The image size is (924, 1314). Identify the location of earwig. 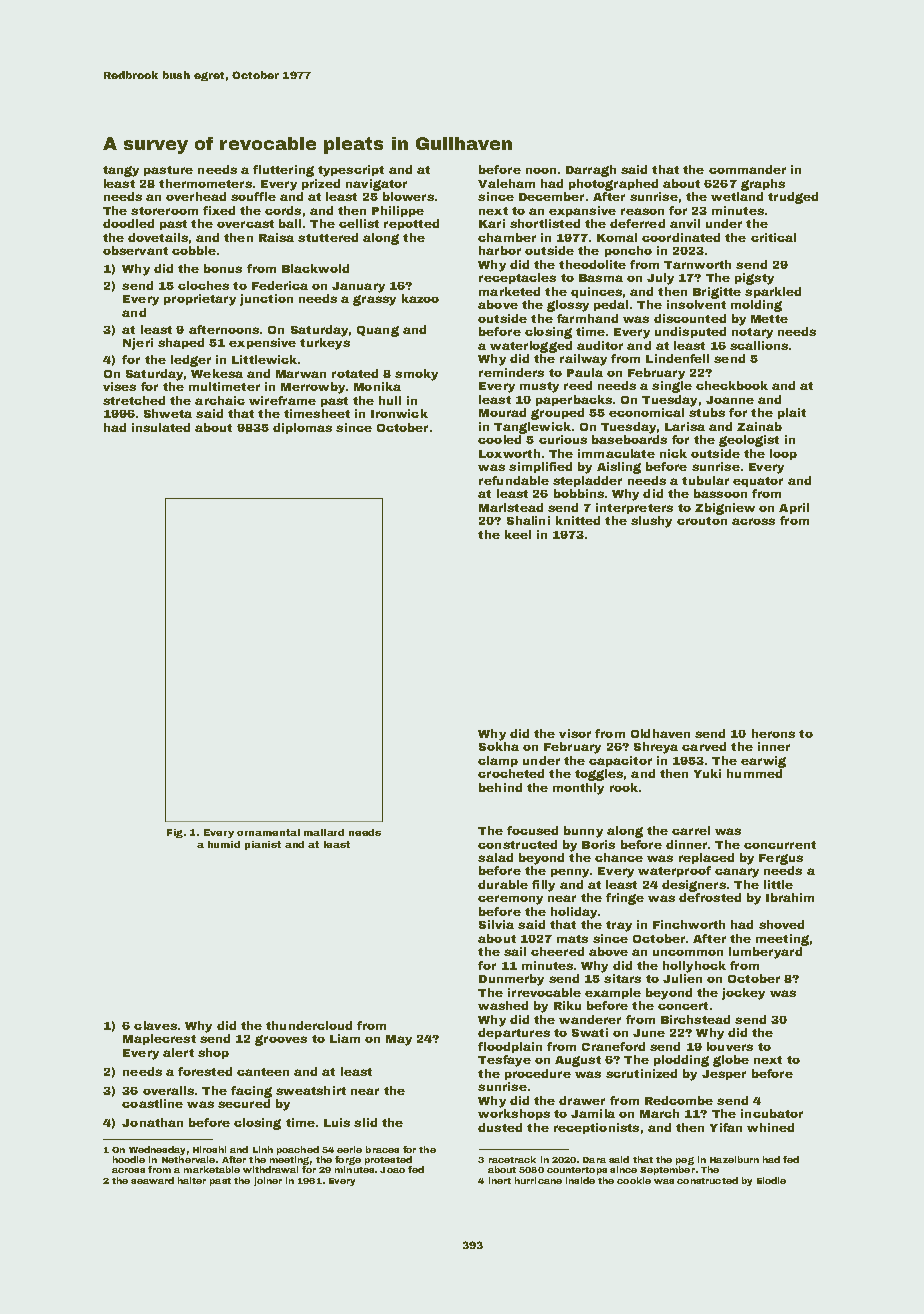
(763, 762).
